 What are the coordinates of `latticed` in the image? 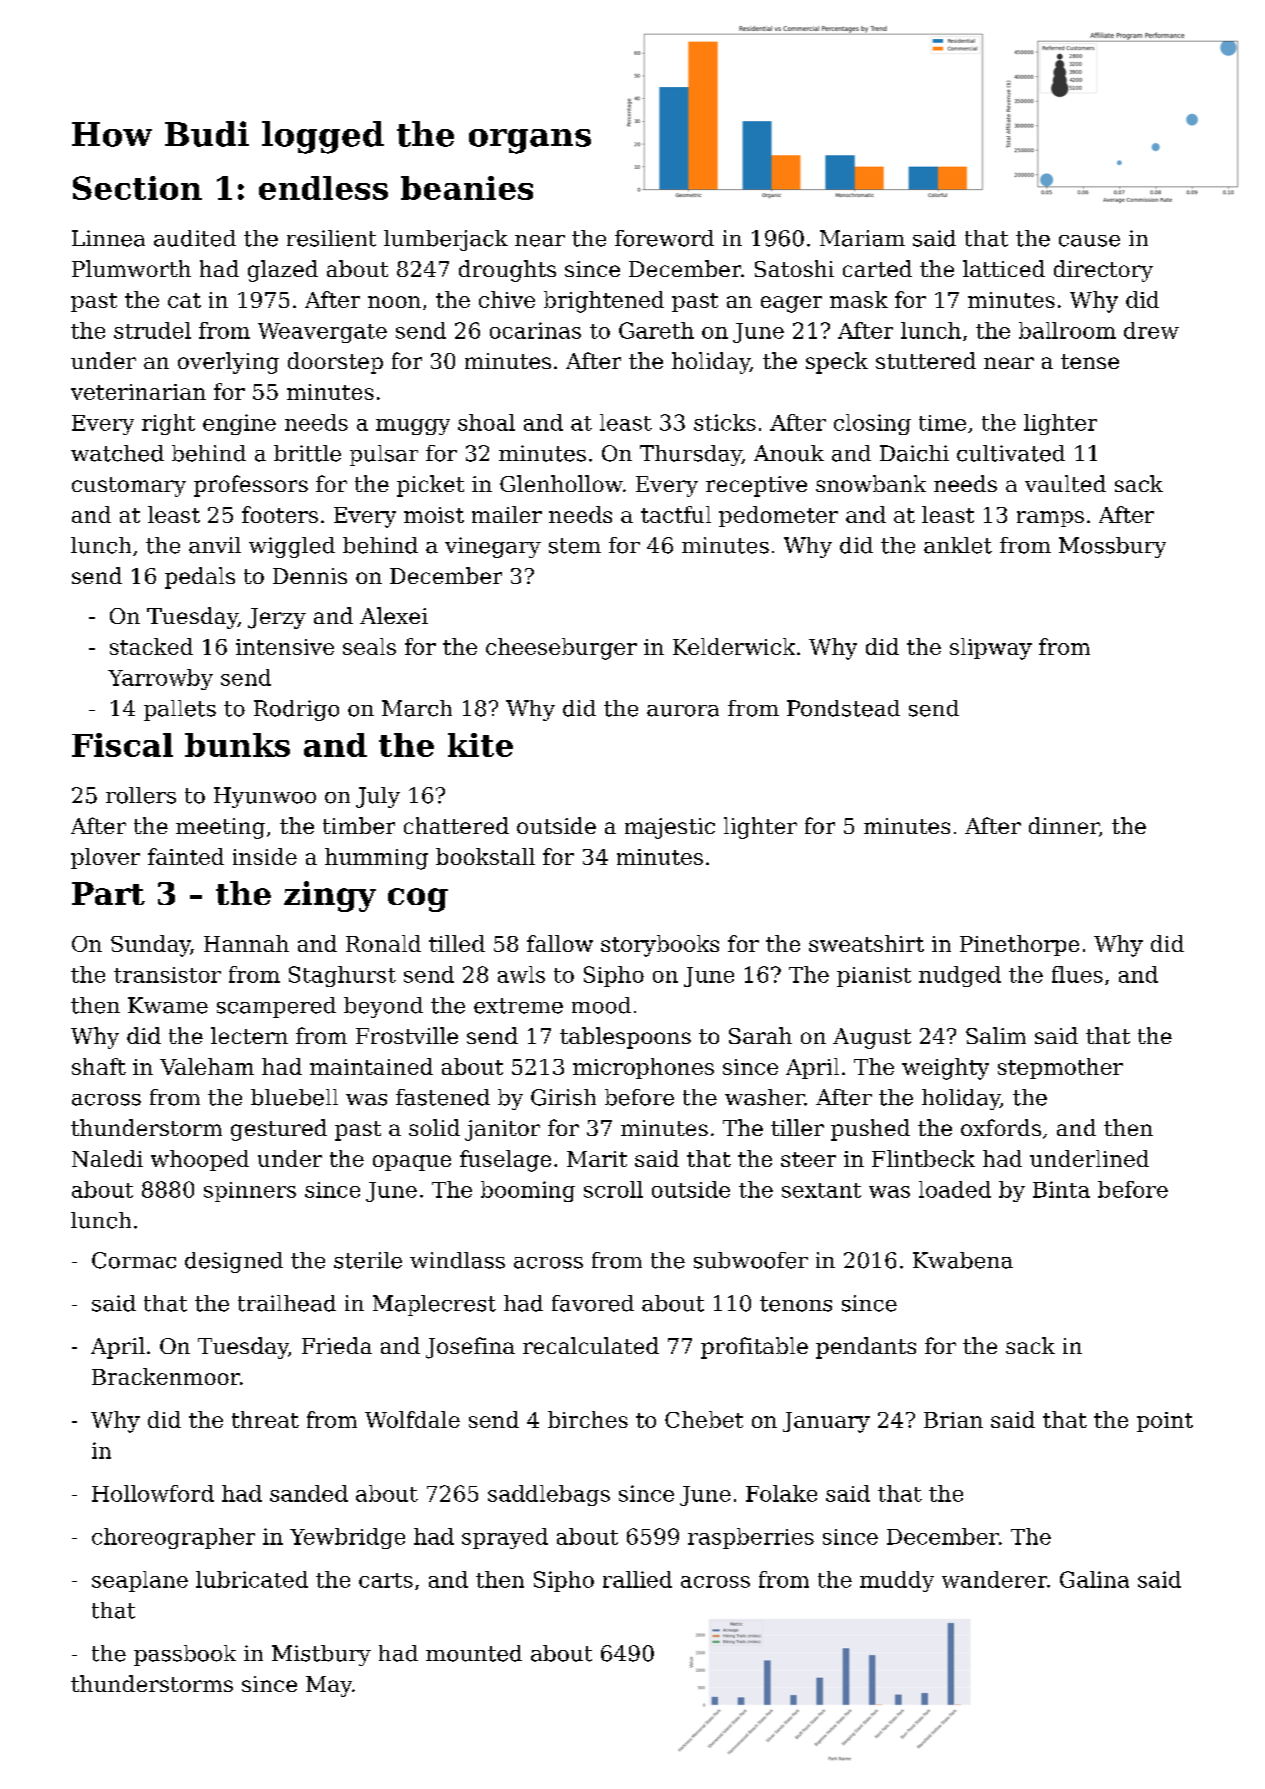 It's located at (1004, 268).
